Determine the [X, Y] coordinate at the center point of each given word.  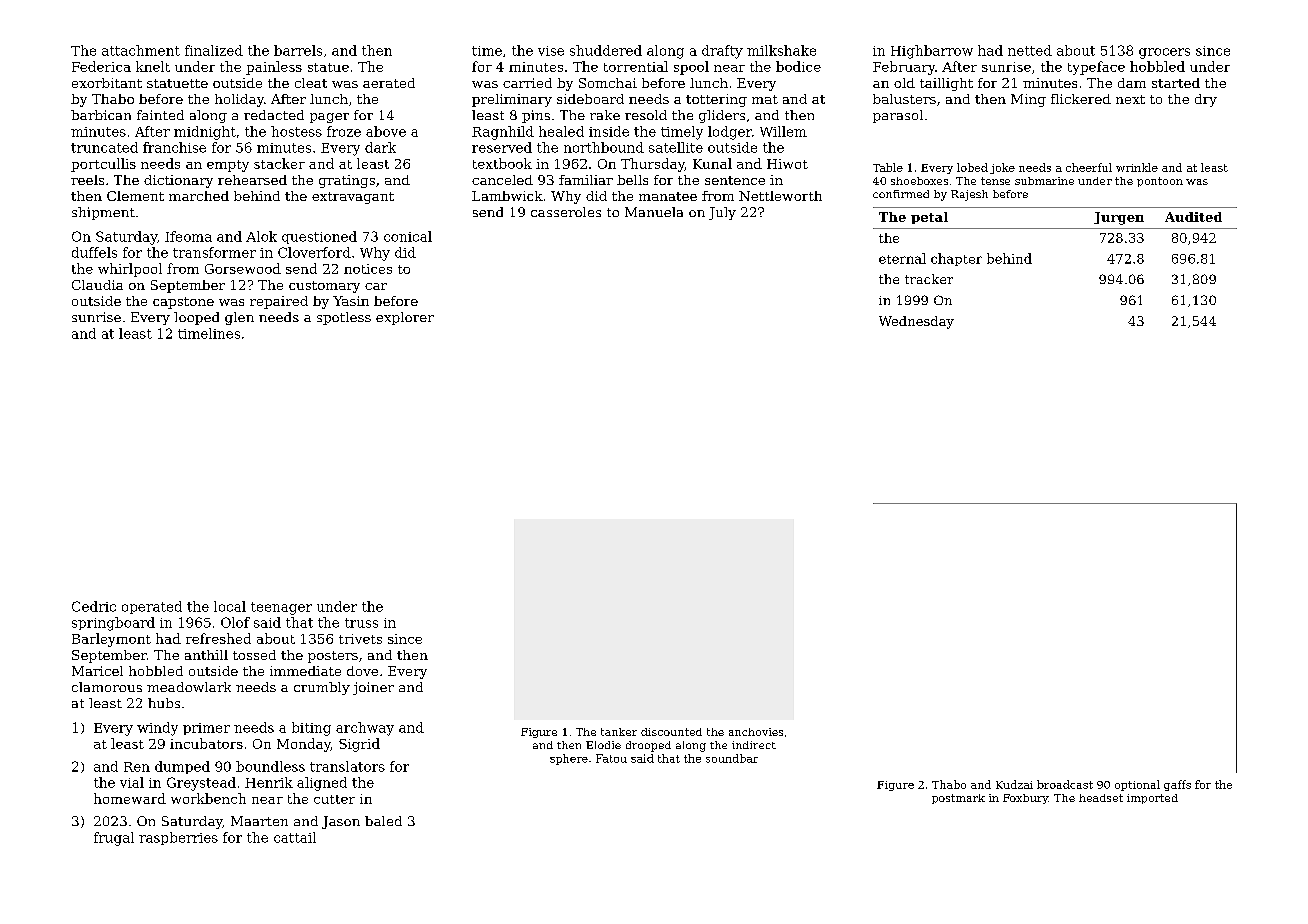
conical [408, 236]
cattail [295, 837]
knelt [153, 66]
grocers [1164, 53]
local [230, 606]
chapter [956, 259]
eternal [902, 258]
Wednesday [916, 322]
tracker [929, 279]
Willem [783, 131]
